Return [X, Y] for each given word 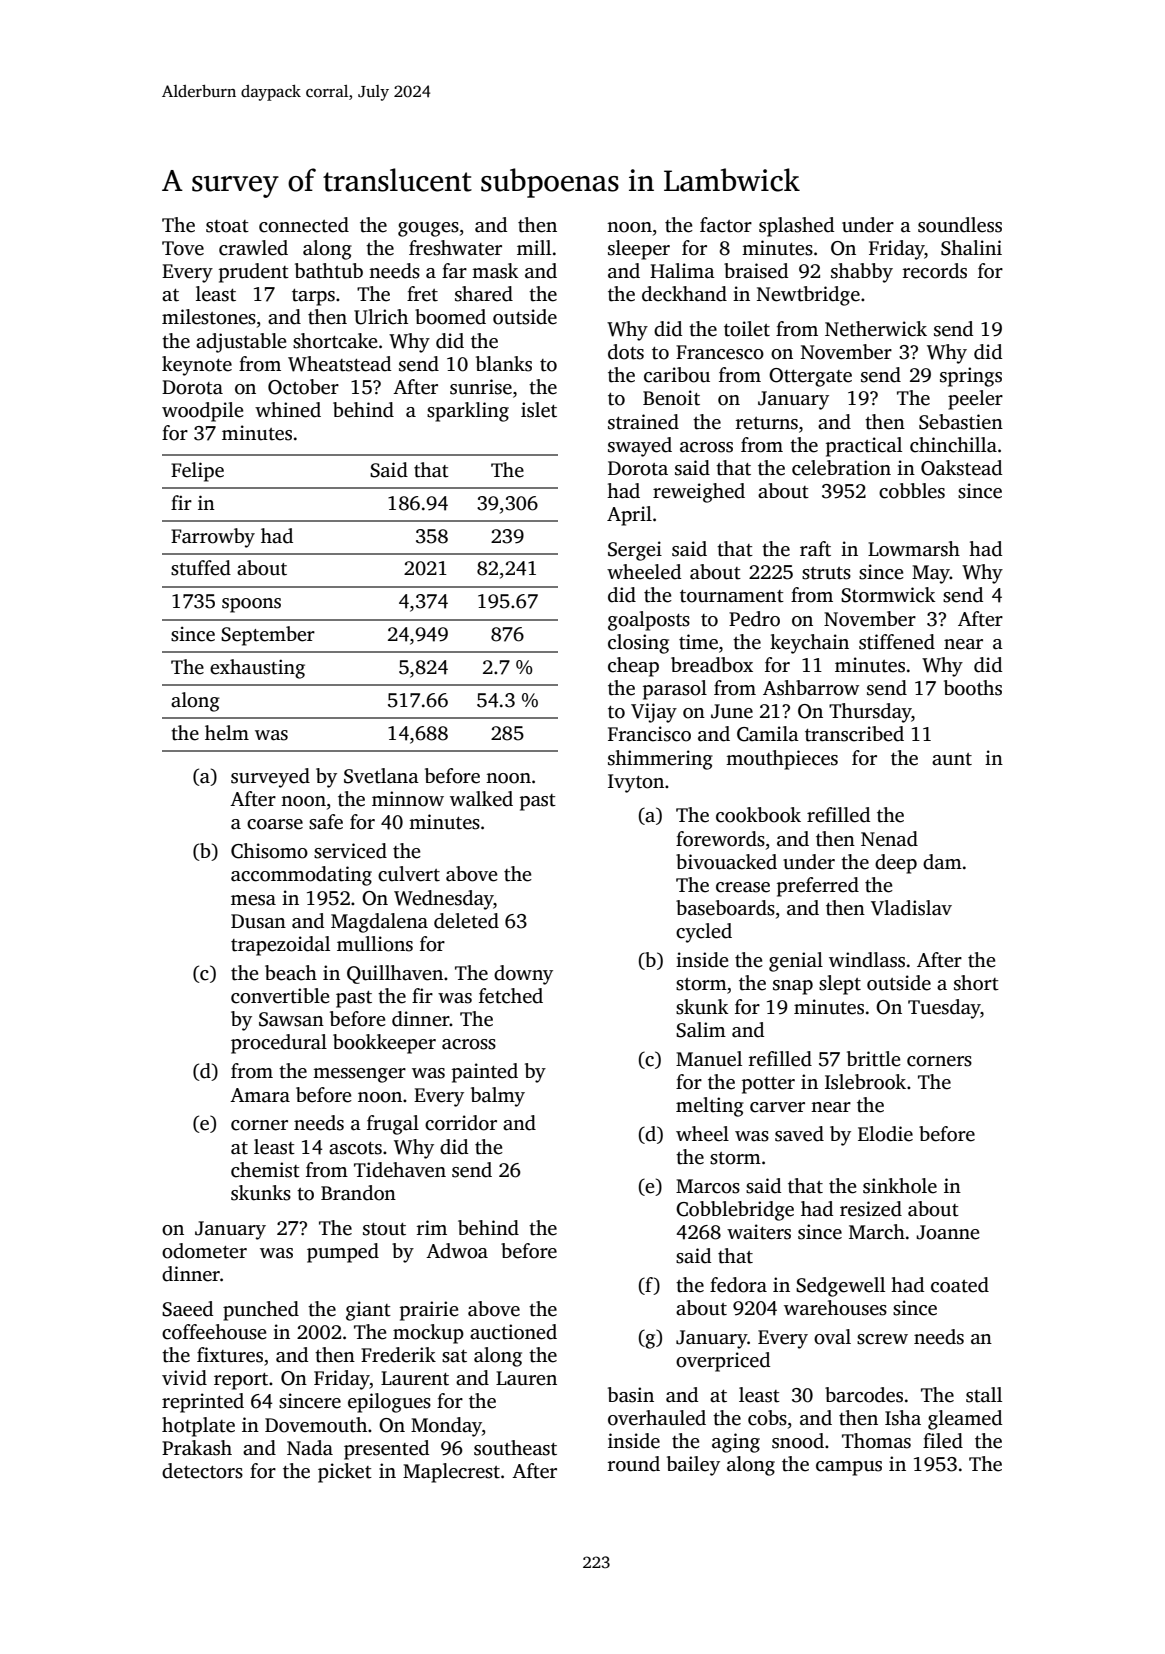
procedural [279, 1044]
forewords [720, 839]
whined [288, 410]
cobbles [912, 491]
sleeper [639, 250]
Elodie [885, 1134]
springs [971, 377]
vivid [184, 1378]
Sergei [635, 551]
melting [710, 1107]
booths [973, 688]
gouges [428, 229]
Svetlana [381, 776]
